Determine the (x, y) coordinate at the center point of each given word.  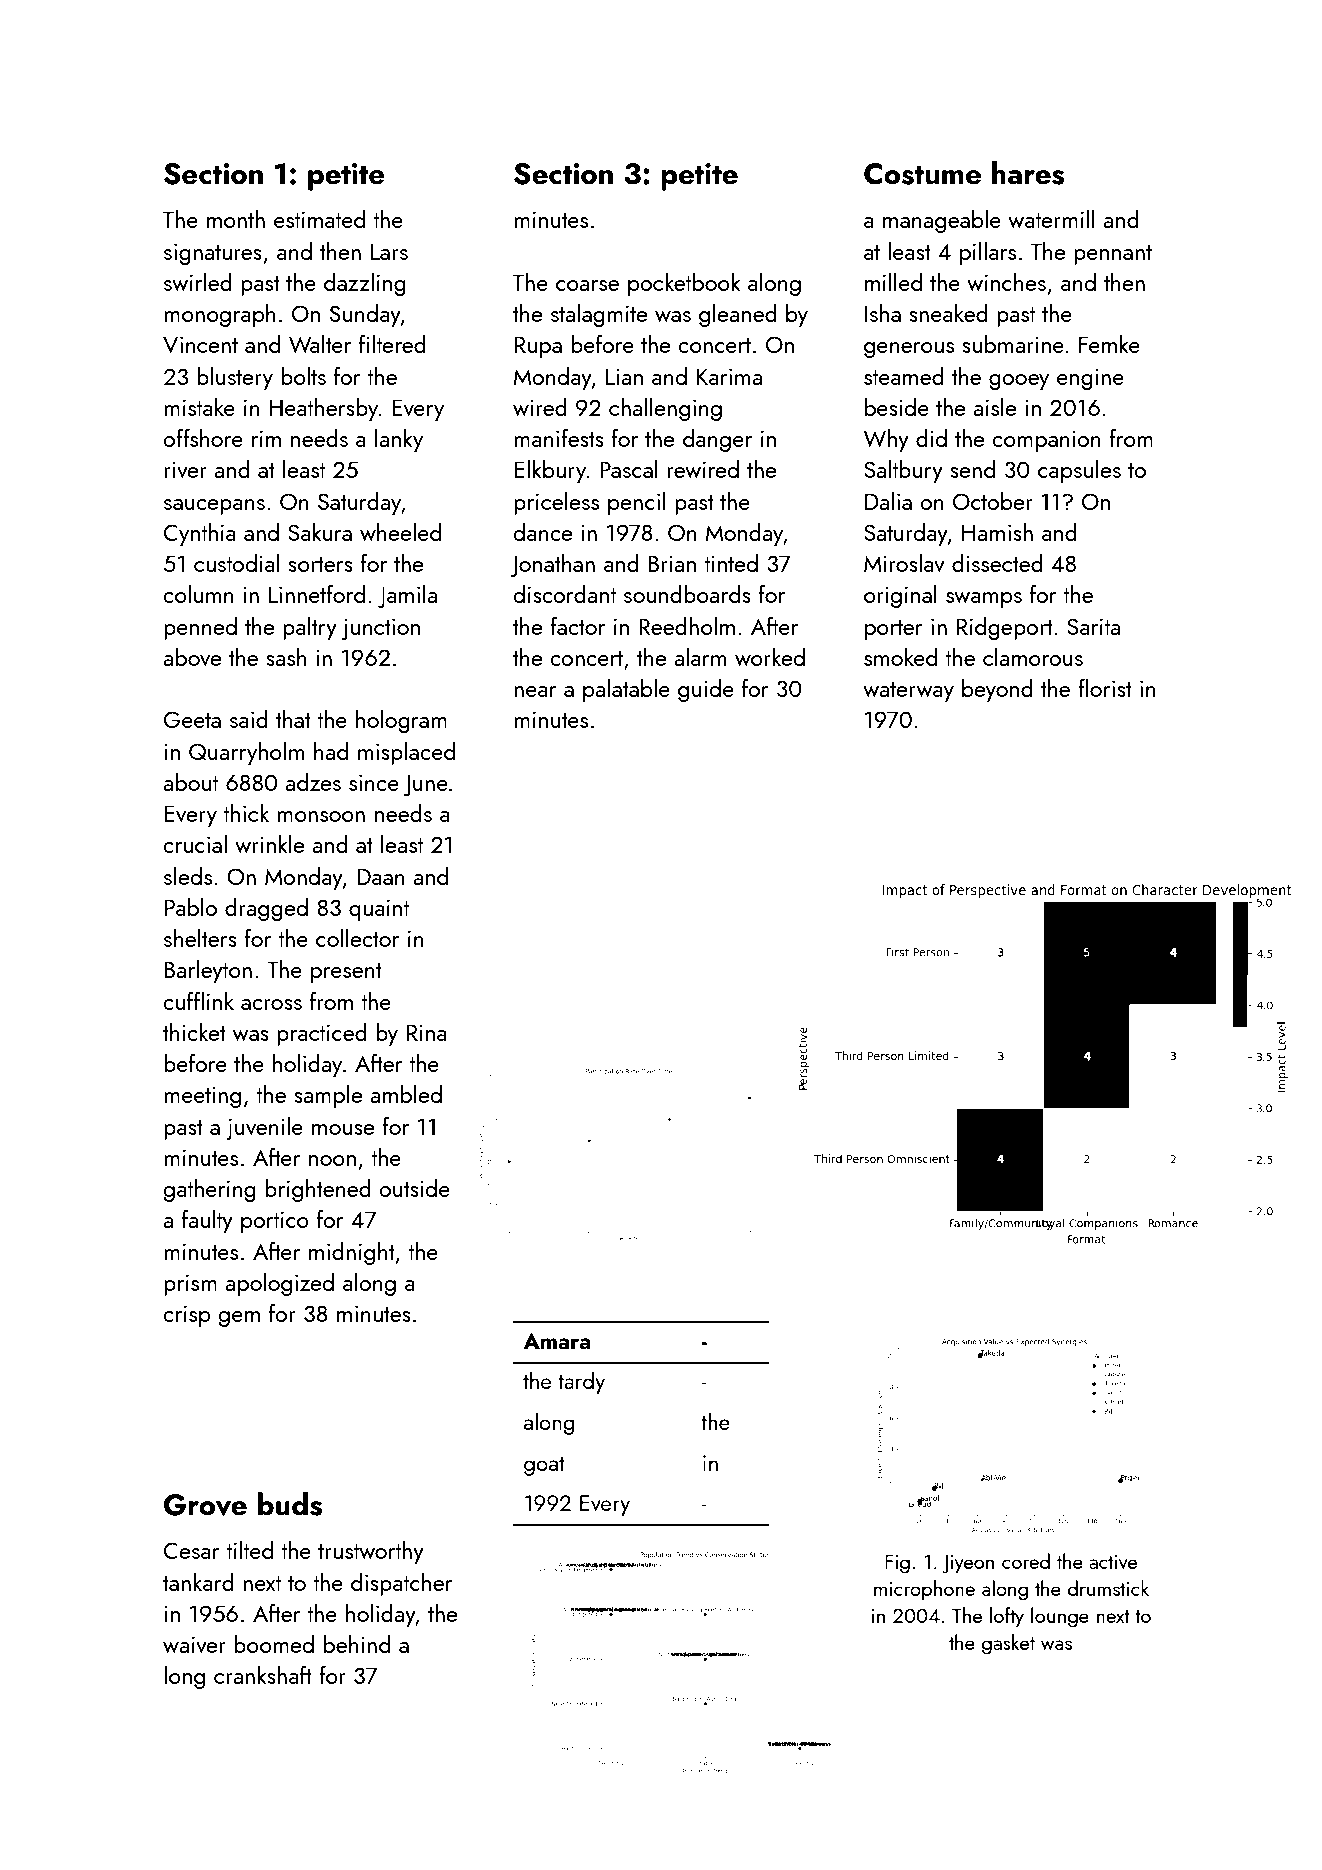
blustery (235, 378)
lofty (1007, 1617)
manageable (942, 221)
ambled (406, 1094)
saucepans (214, 507)
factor (578, 626)
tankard (198, 1582)
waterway (908, 692)
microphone (924, 1590)
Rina (426, 1032)
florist (1105, 688)
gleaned (738, 315)
